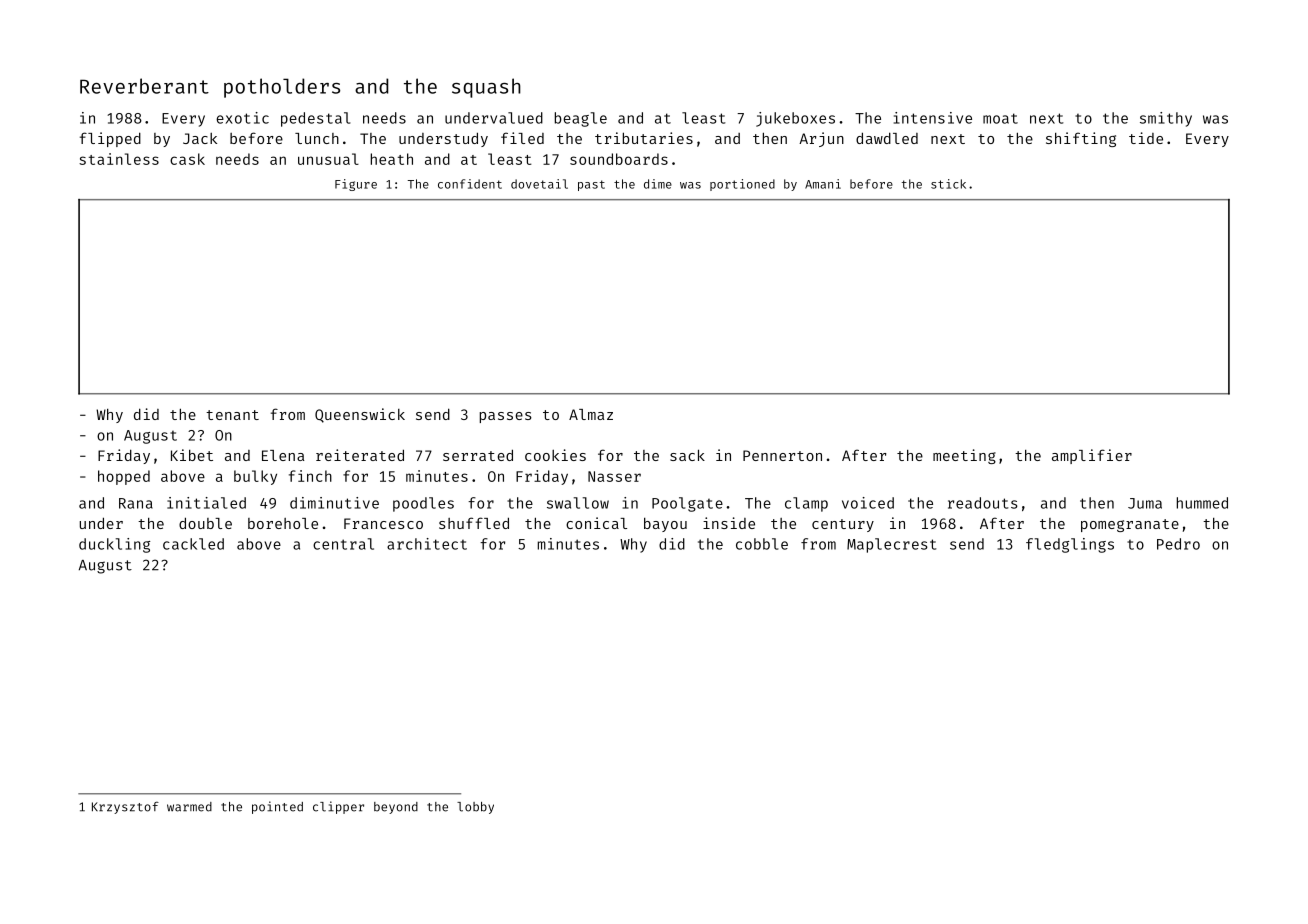 Image resolution: width=1308 pixels, height=924 pixels. I want to click on amplifier, so click(1092, 456).
